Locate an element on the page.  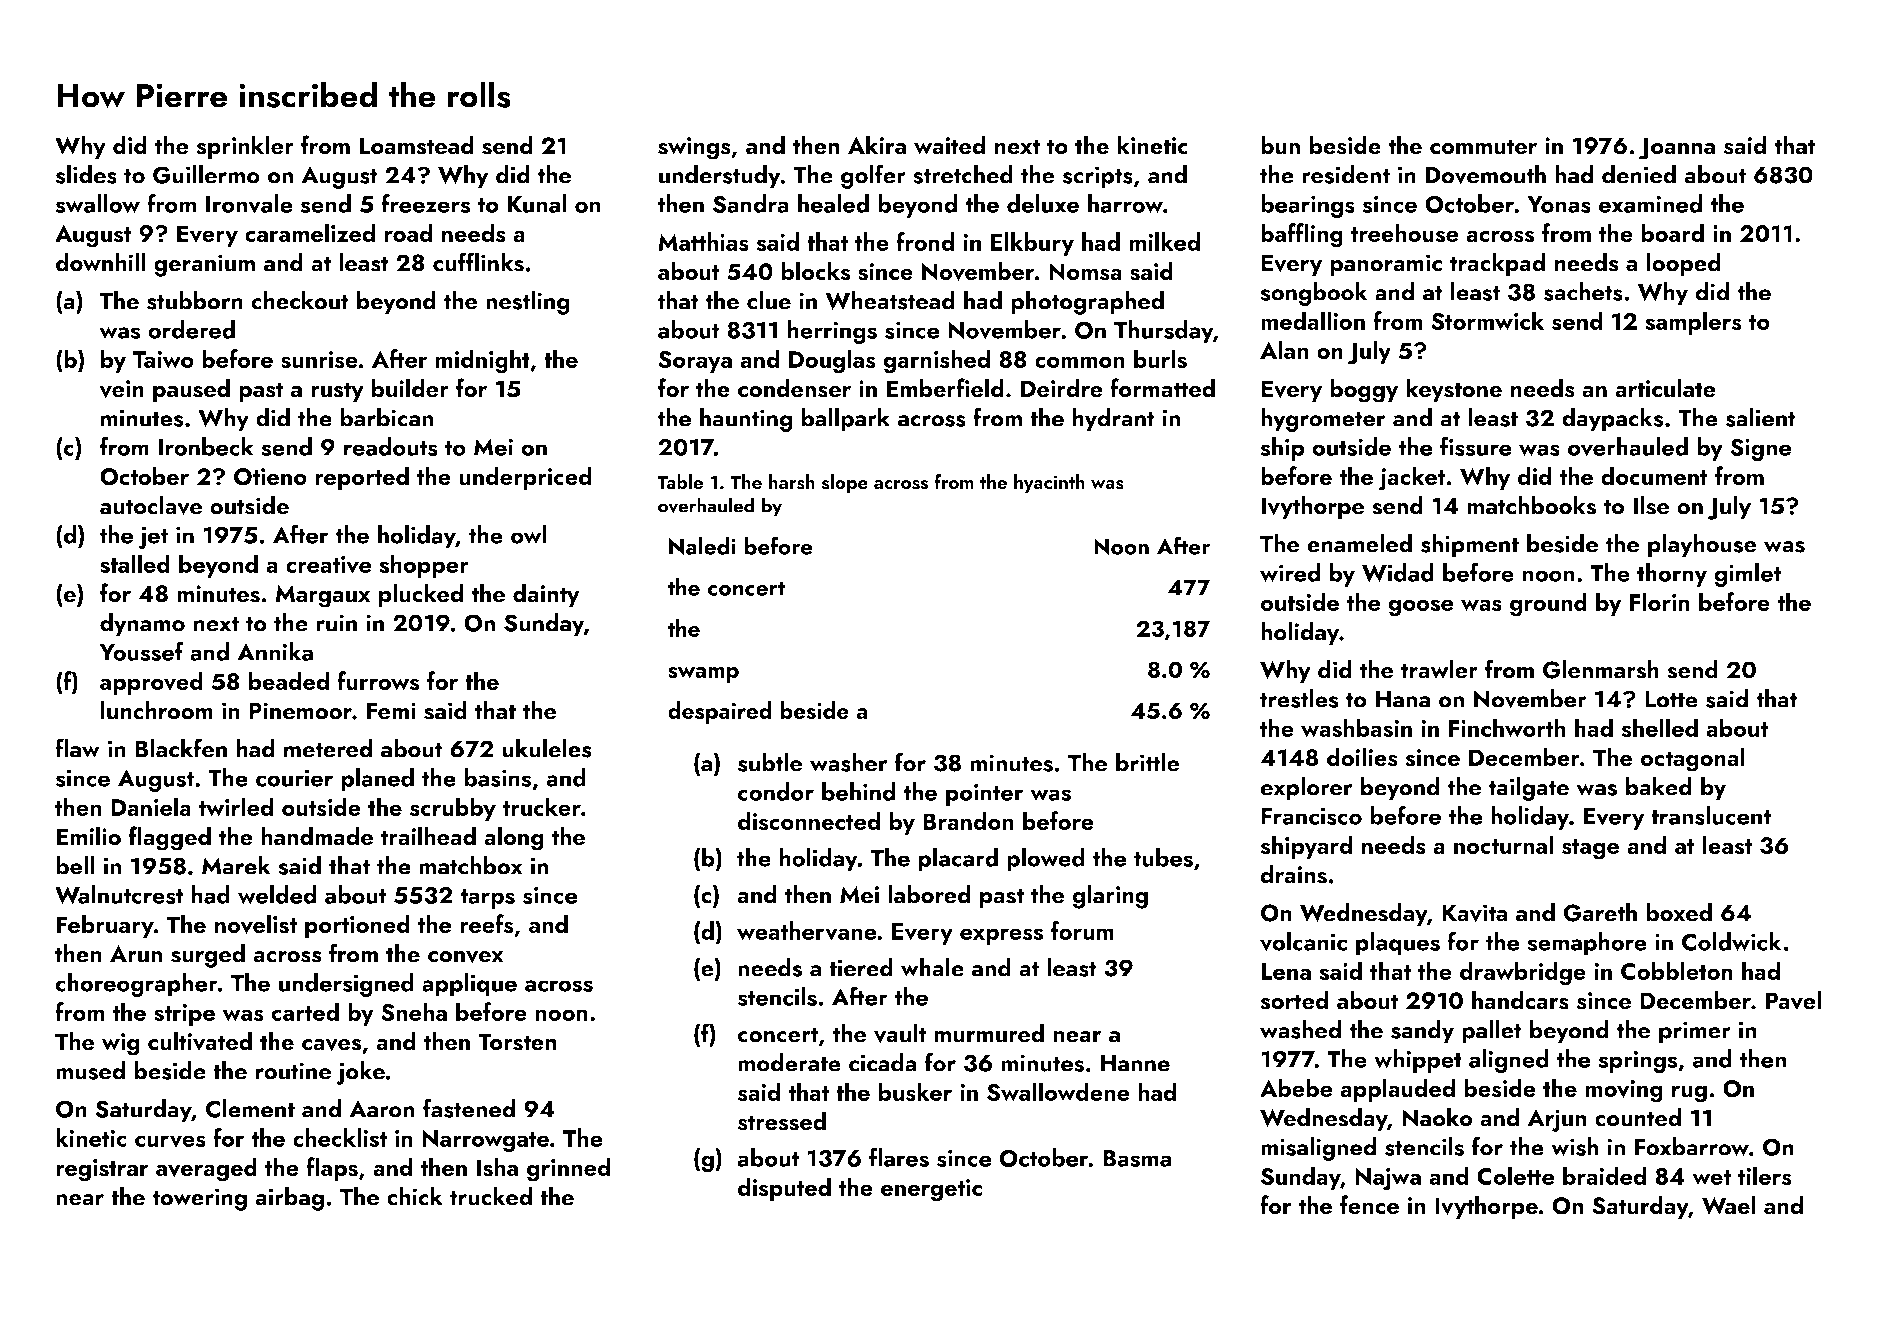
denied is located at coordinates (1639, 174).
